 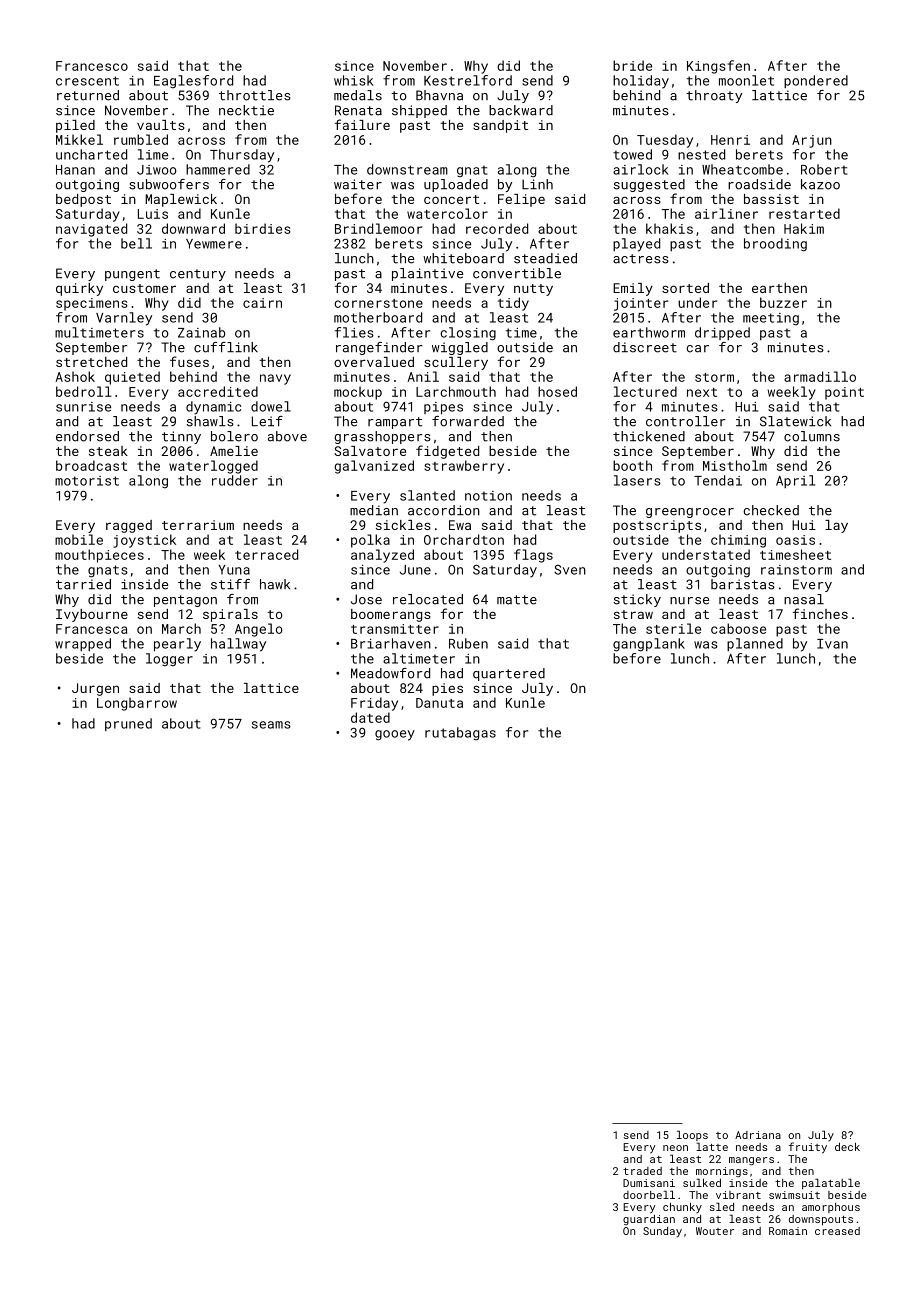 What do you see at coordinates (642, 1171) in the screenshot?
I see `traded` at bounding box center [642, 1171].
